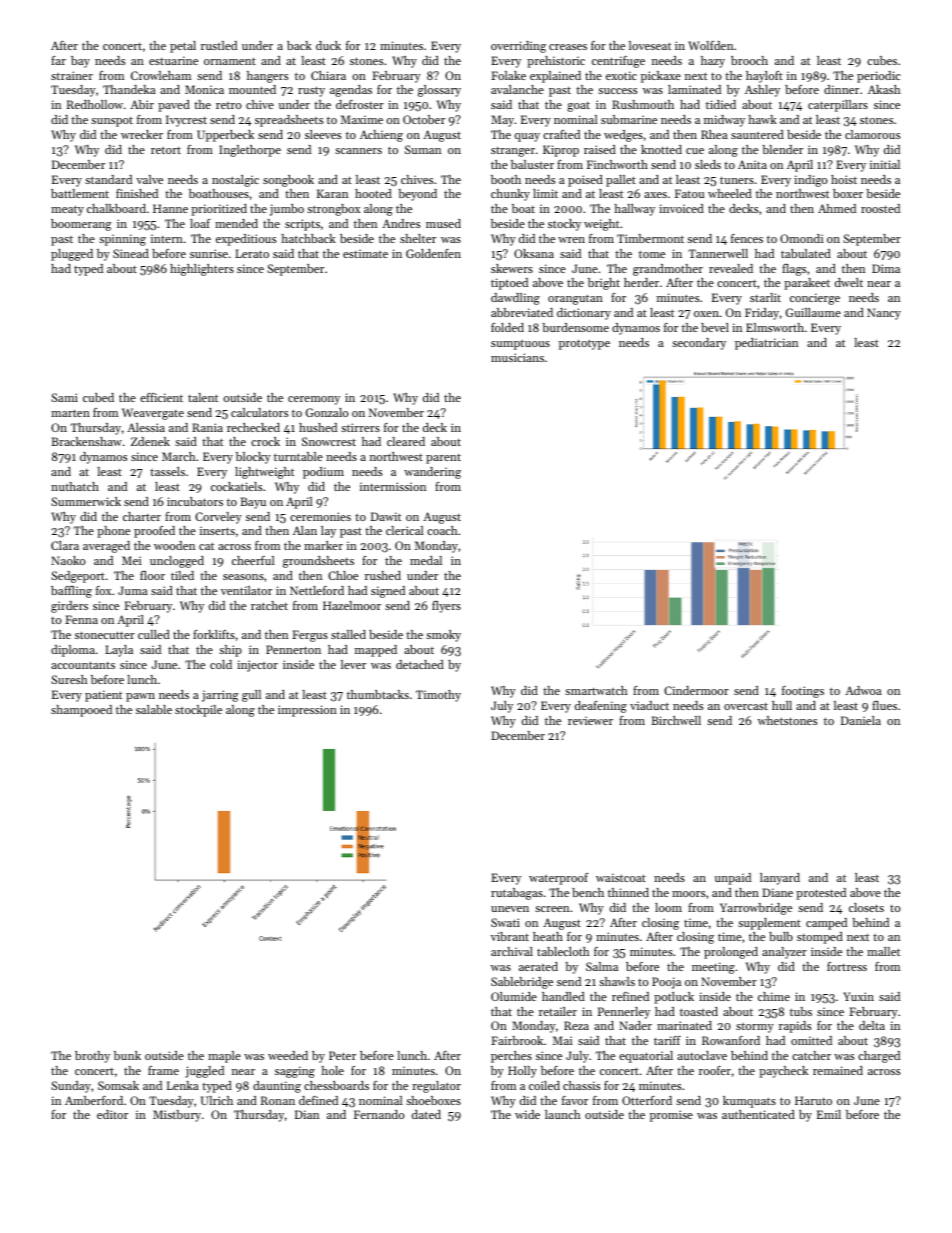  What do you see at coordinates (64, 397) in the document?
I see `Sami` at bounding box center [64, 397].
